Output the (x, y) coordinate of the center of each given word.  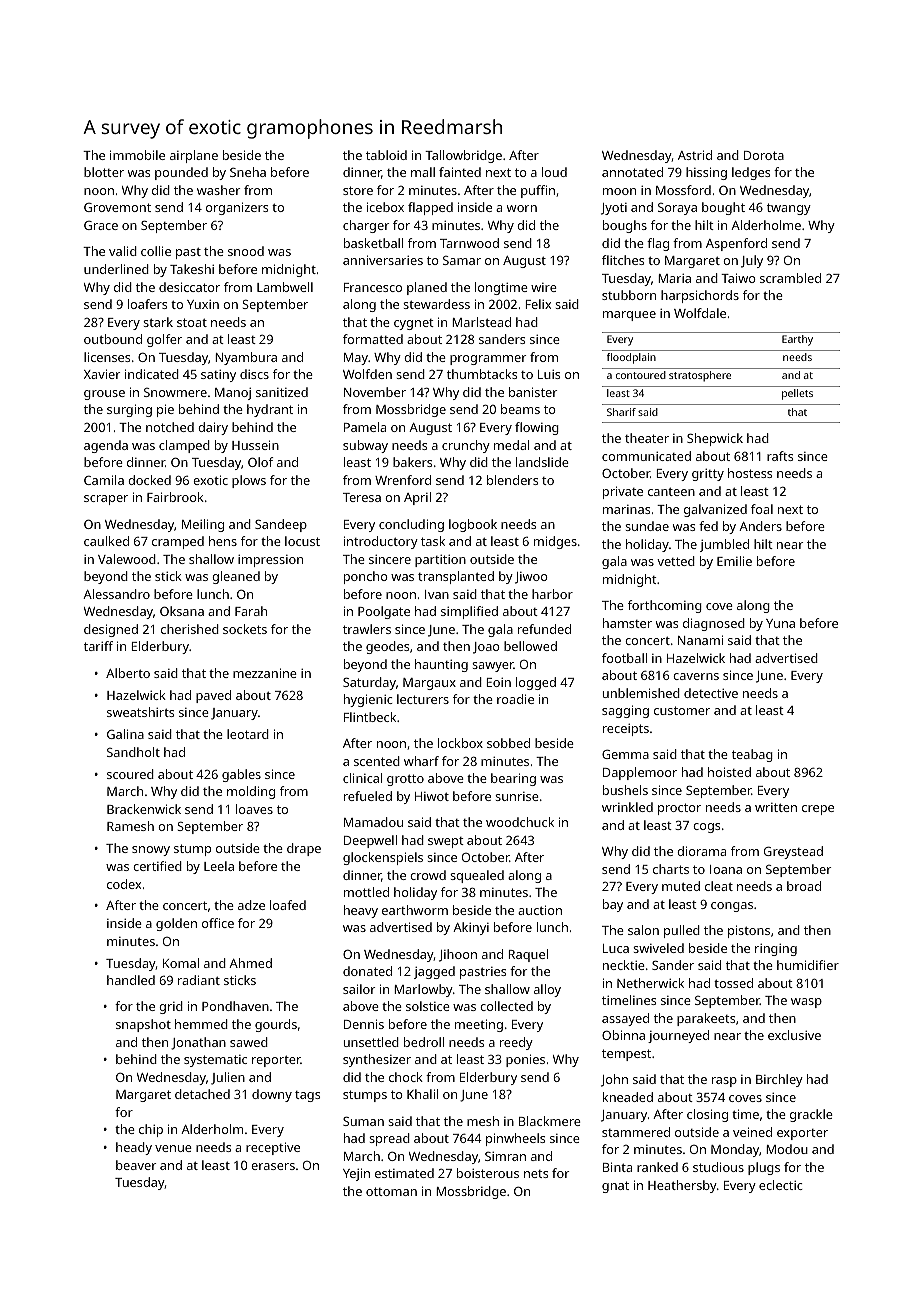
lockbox (460, 743)
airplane (194, 156)
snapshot (143, 1025)
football (624, 658)
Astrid (695, 155)
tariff (98, 646)
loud (554, 172)
